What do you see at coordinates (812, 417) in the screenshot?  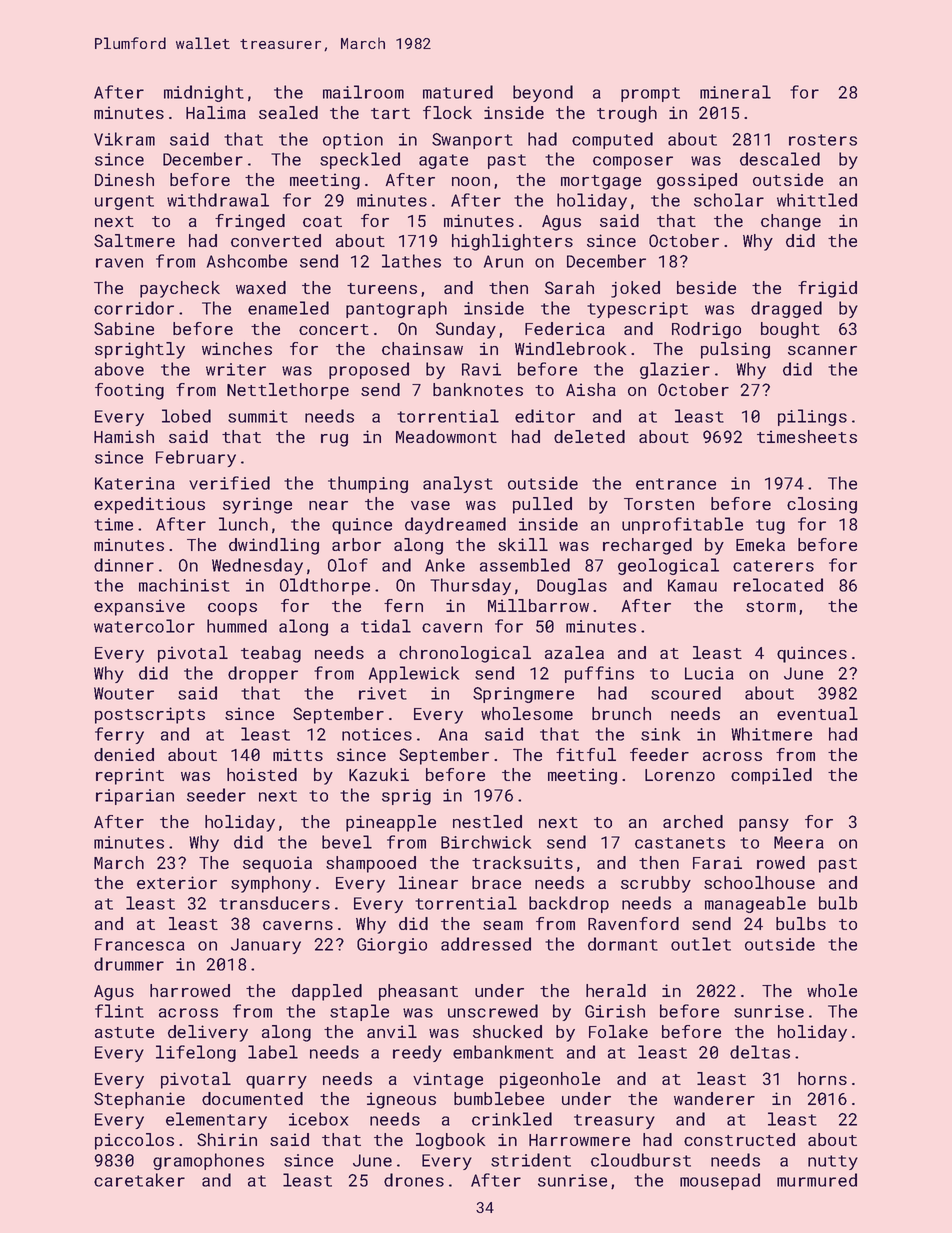 I see `pilings` at bounding box center [812, 417].
